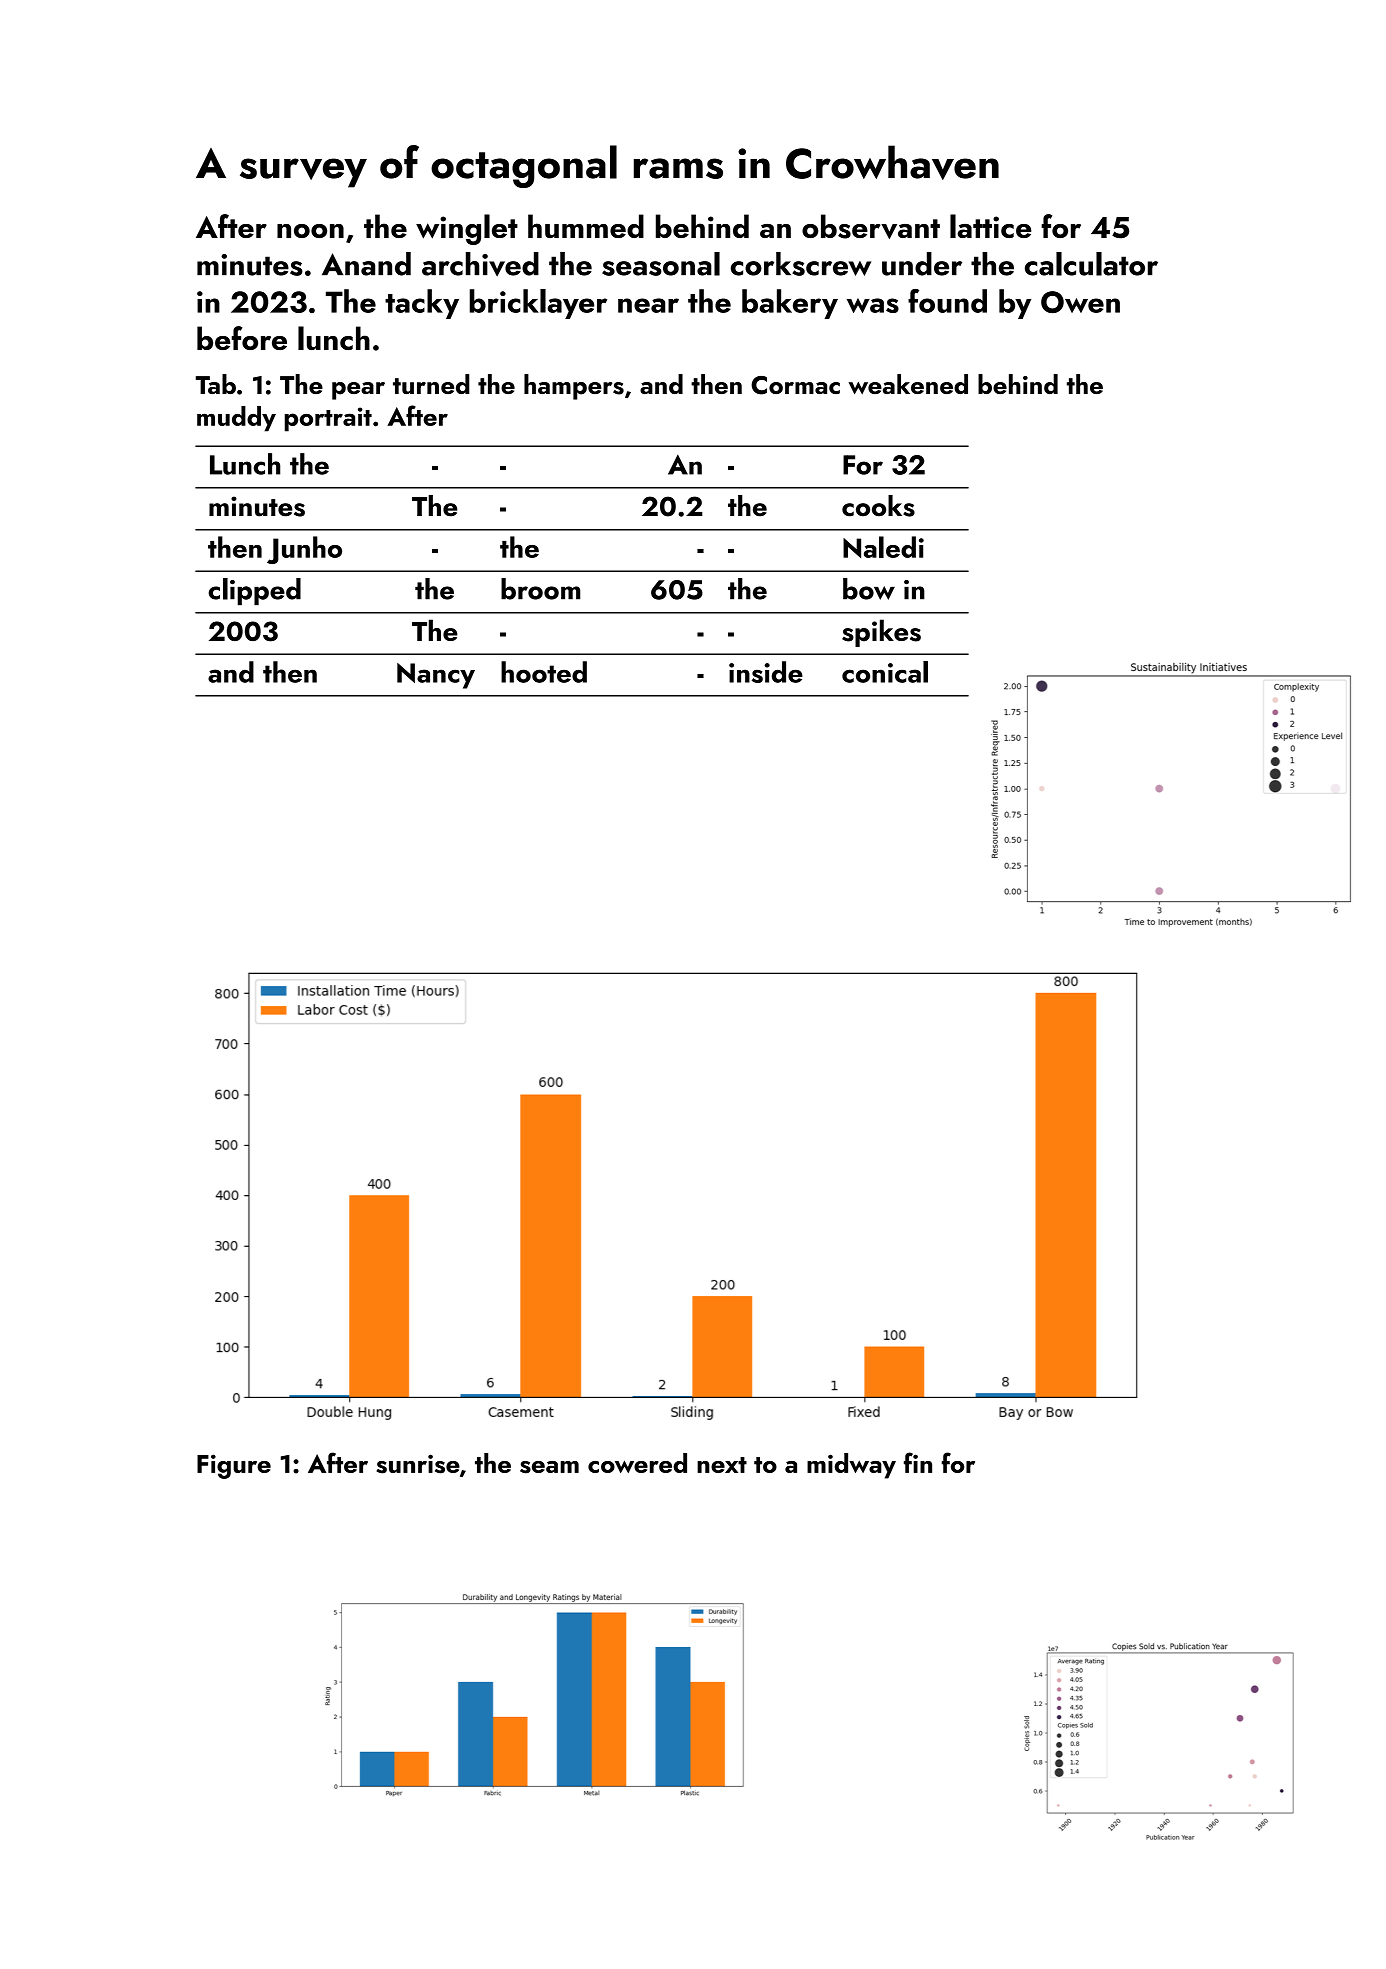 The width and height of the screenshot is (1386, 1969). Describe the element at coordinates (1080, 302) in the screenshot. I see `Owen` at that location.
